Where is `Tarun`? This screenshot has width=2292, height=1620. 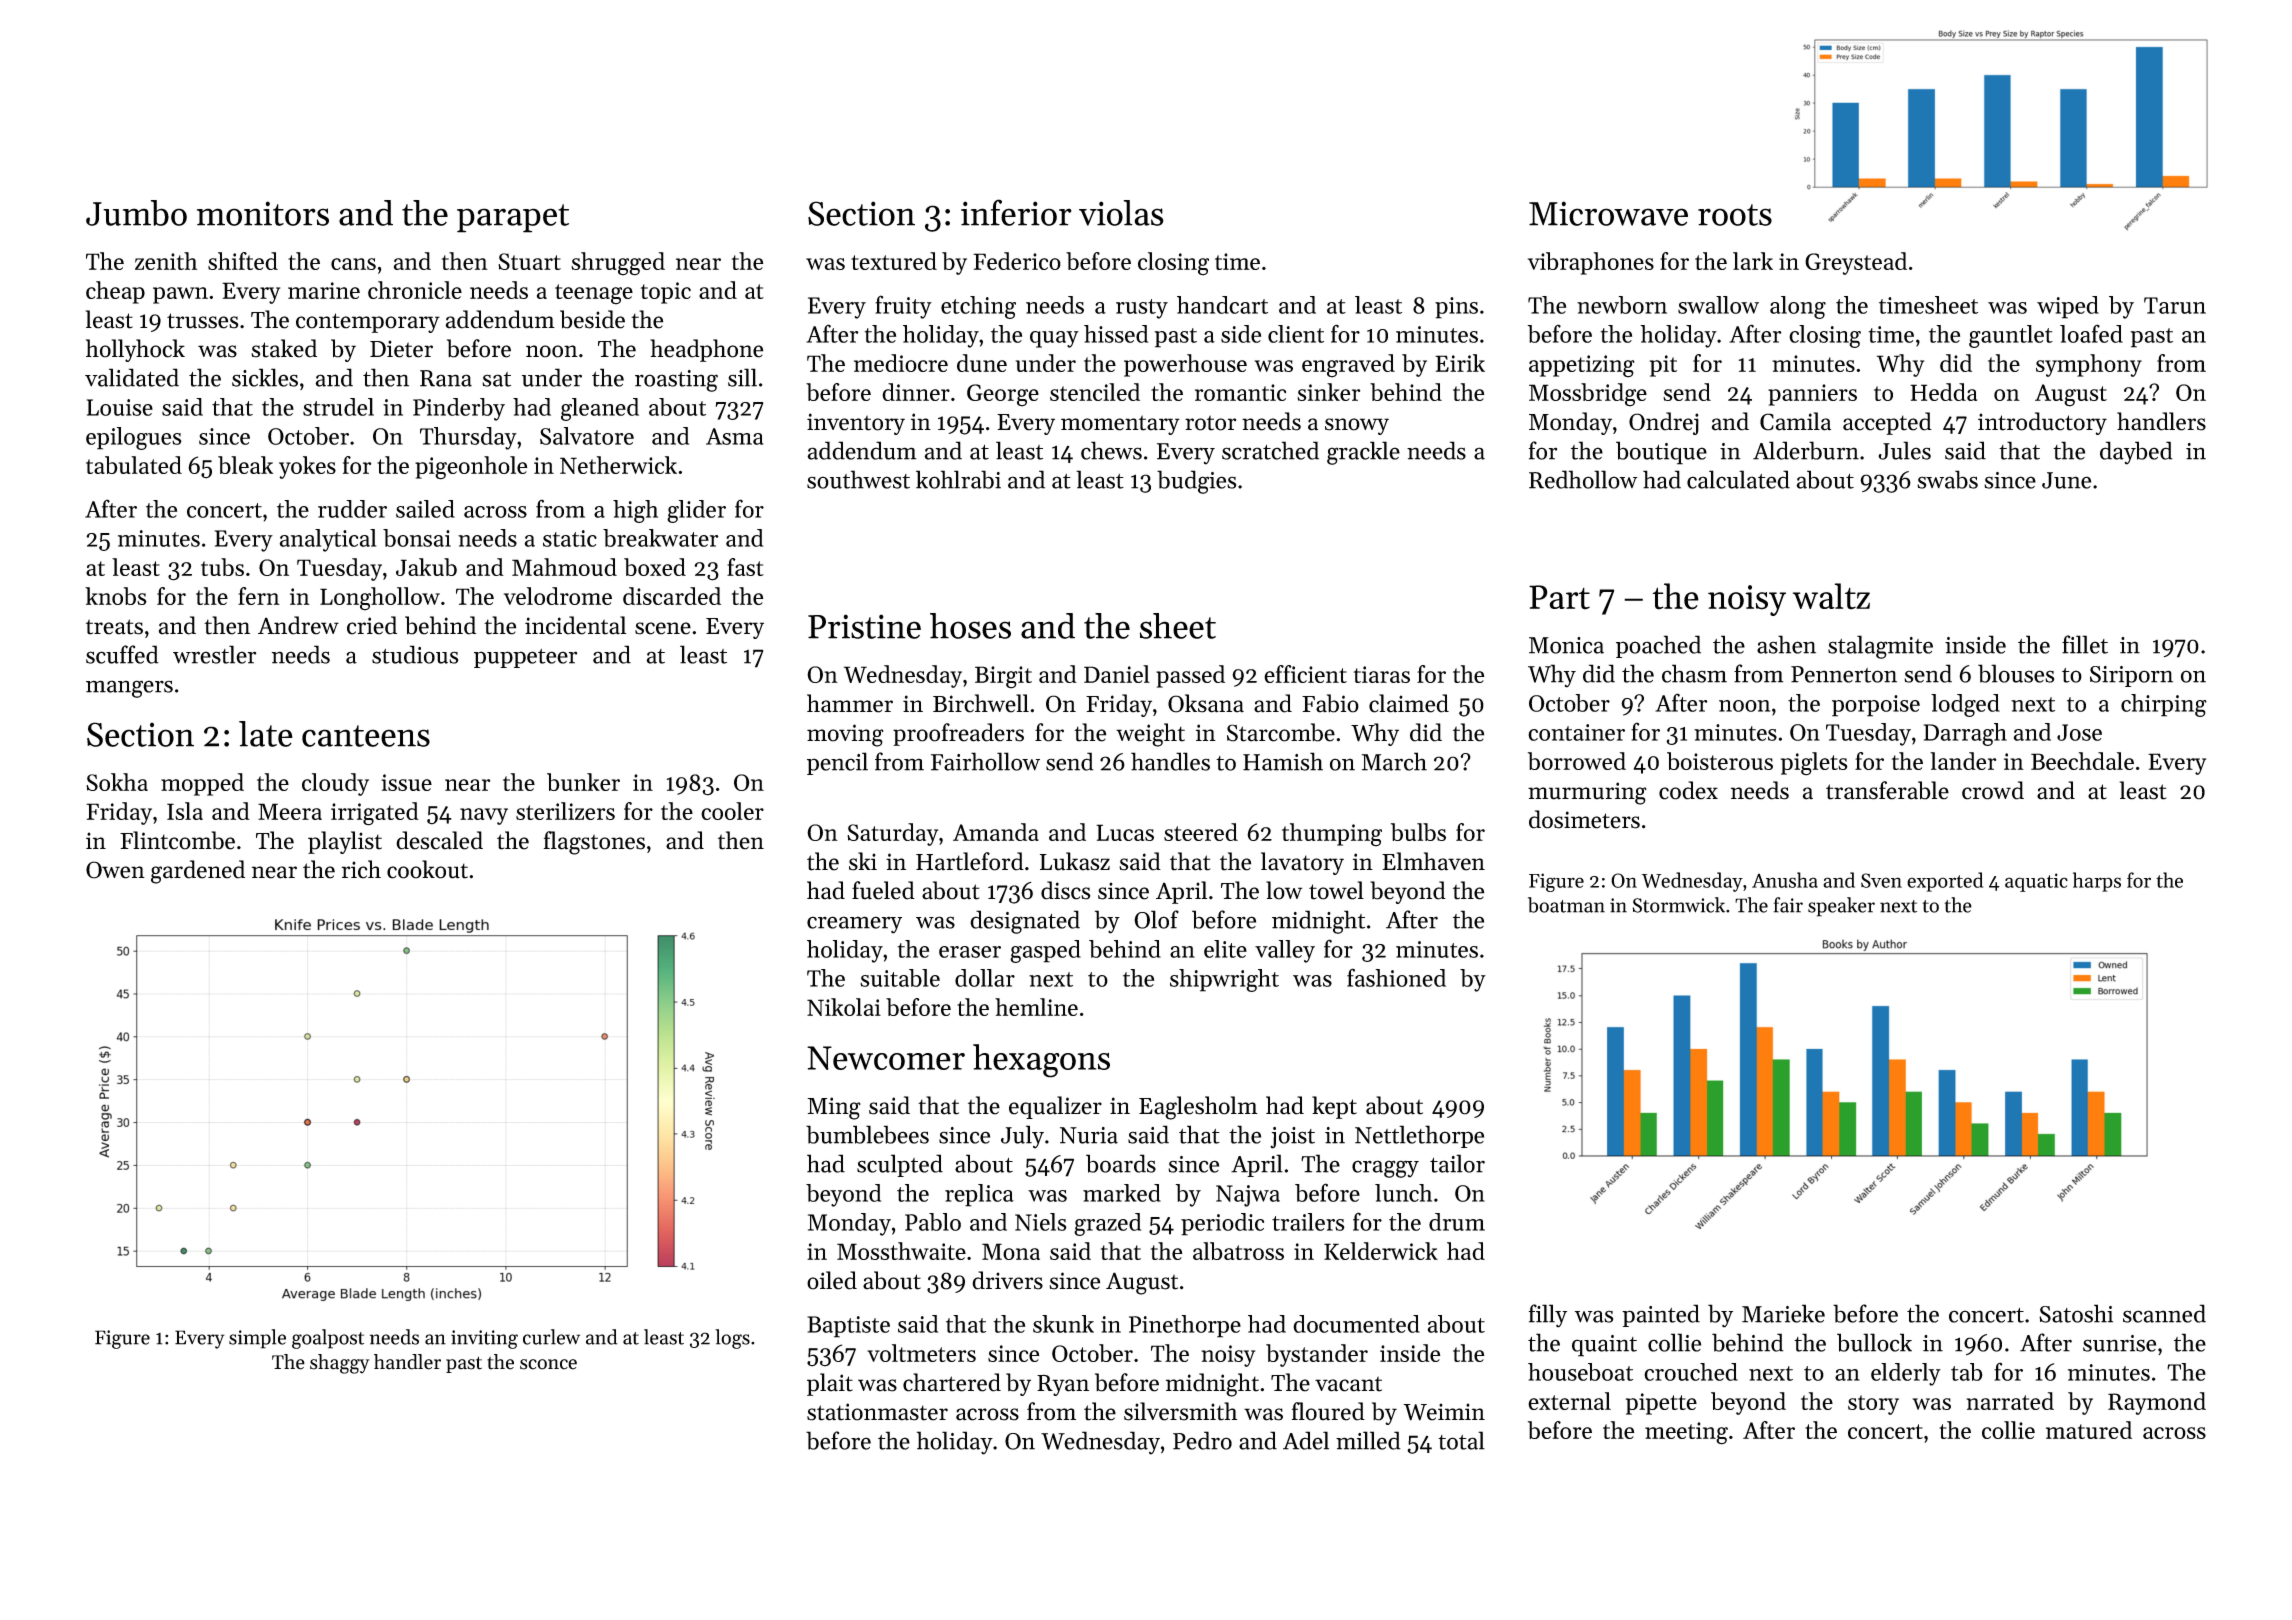 Tarun is located at coordinates (2175, 305).
